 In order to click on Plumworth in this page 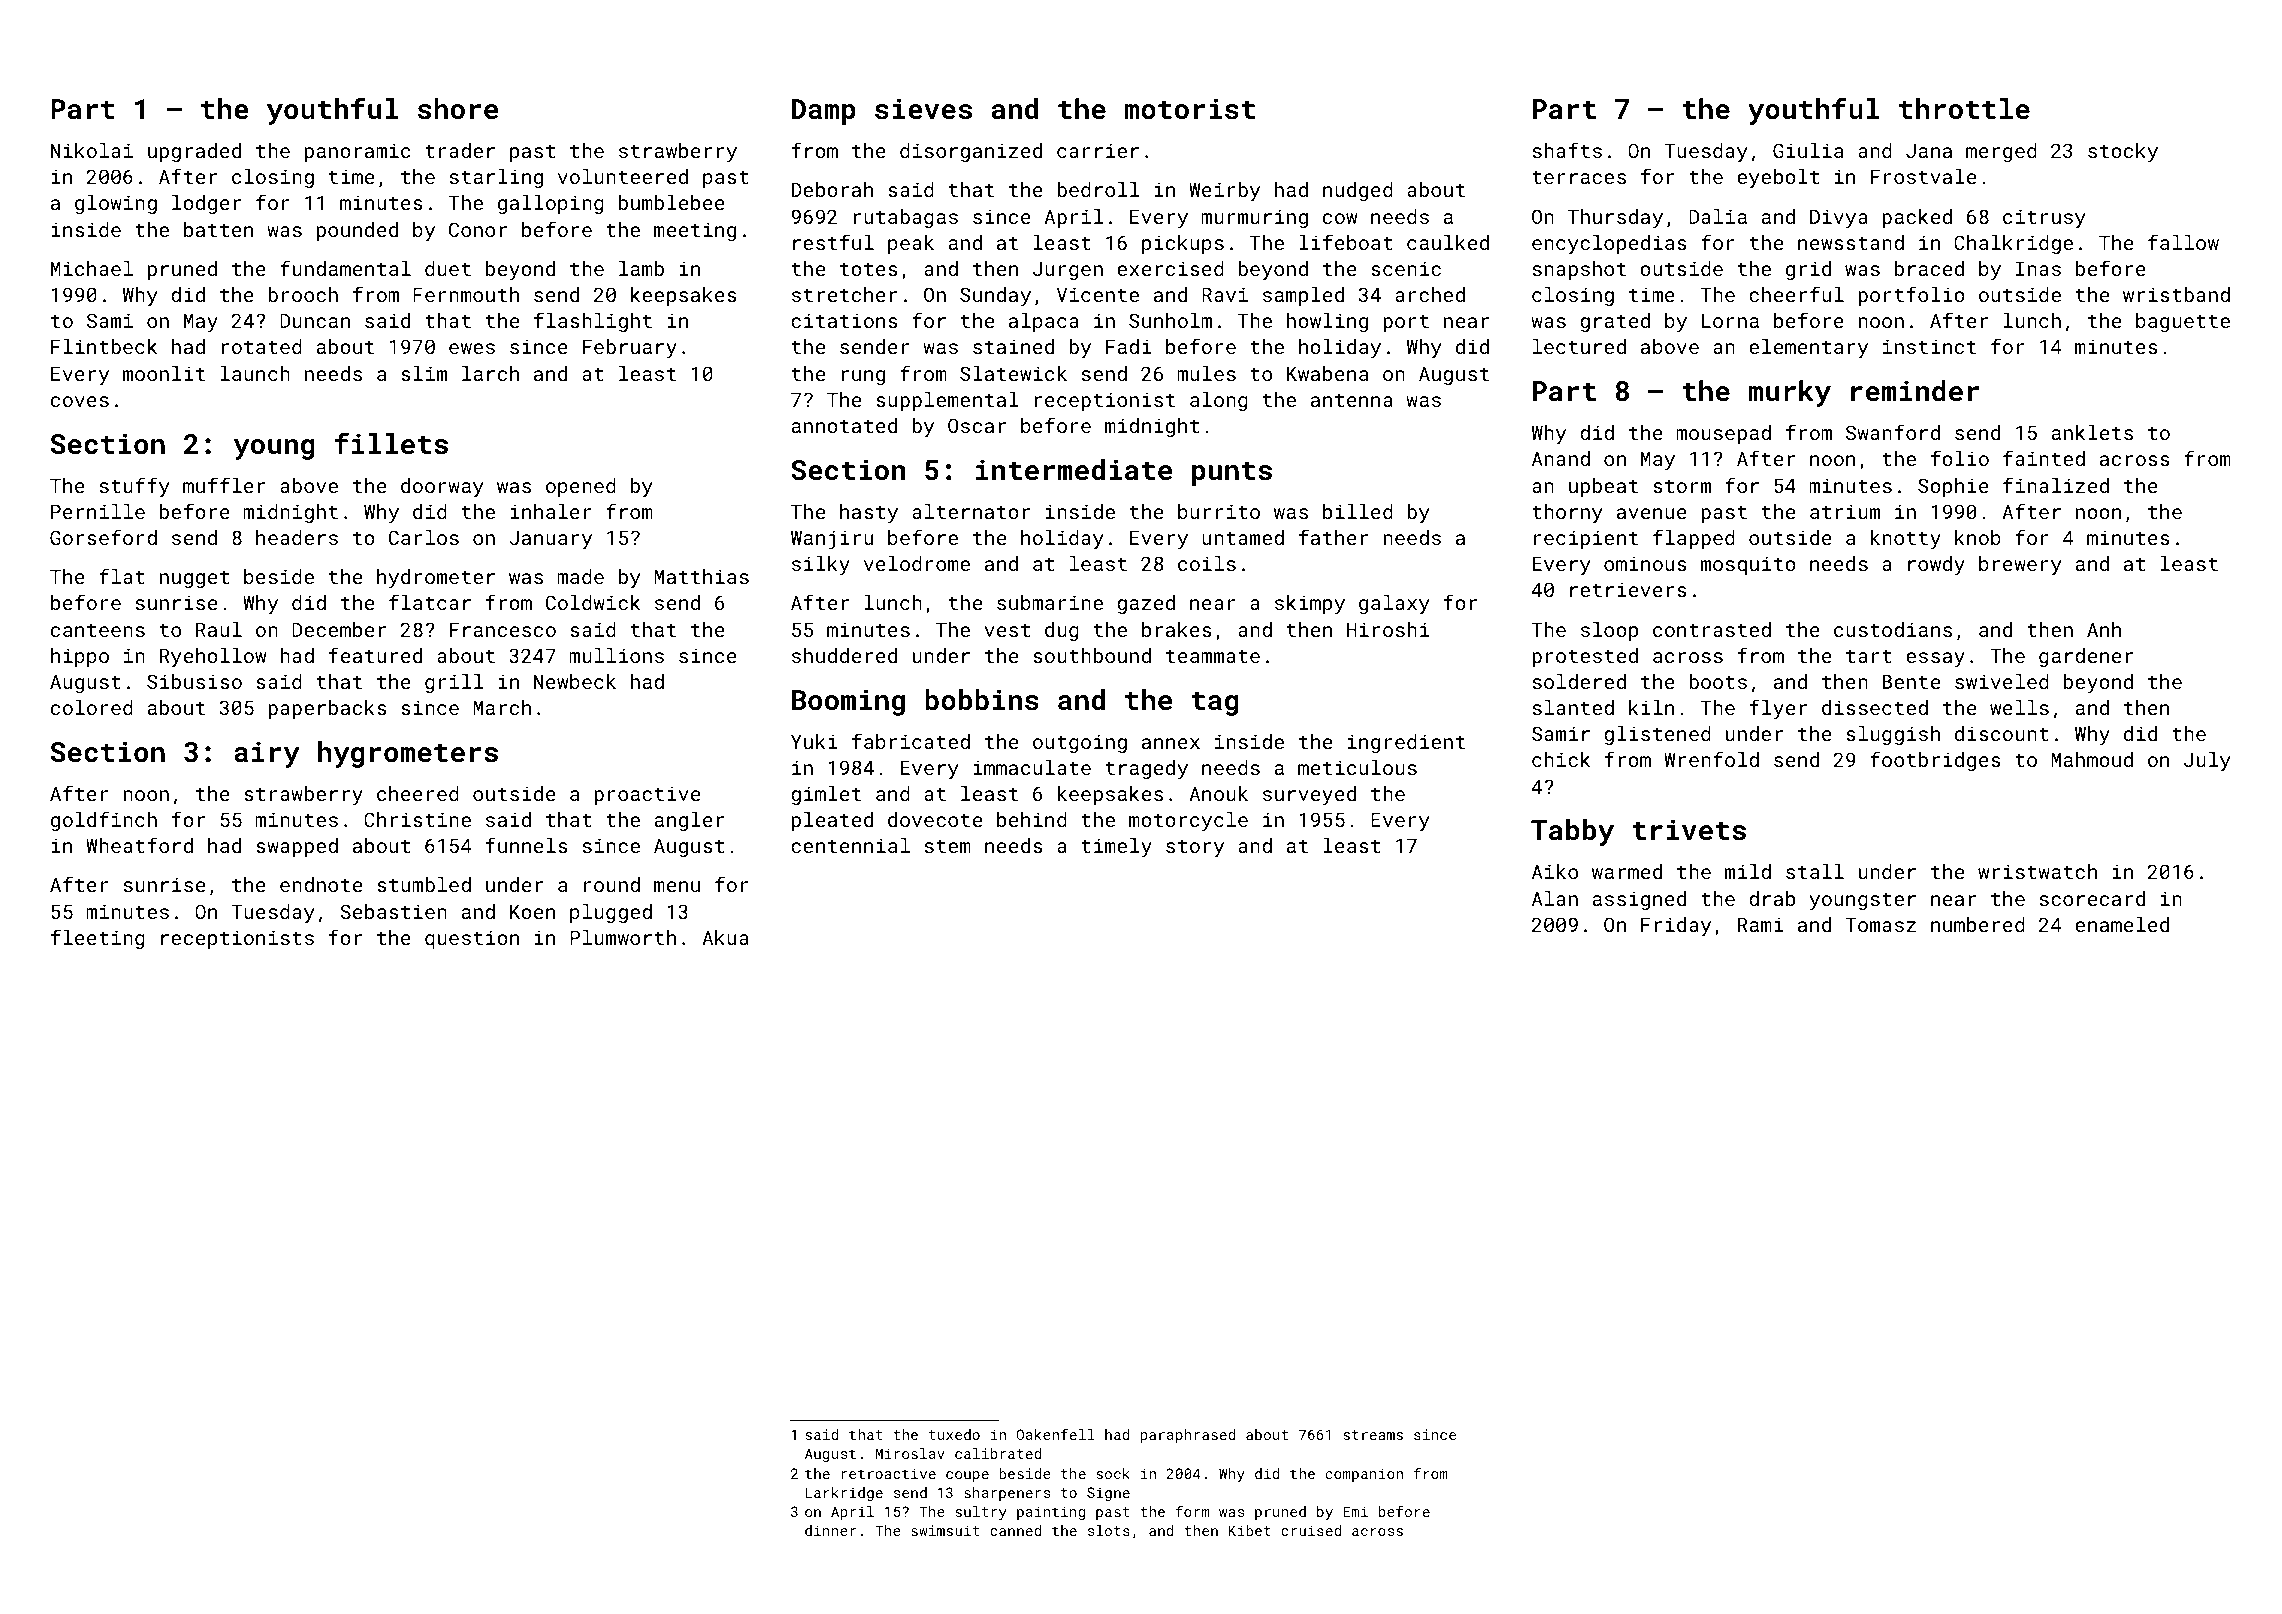, I will do `click(623, 937)`.
